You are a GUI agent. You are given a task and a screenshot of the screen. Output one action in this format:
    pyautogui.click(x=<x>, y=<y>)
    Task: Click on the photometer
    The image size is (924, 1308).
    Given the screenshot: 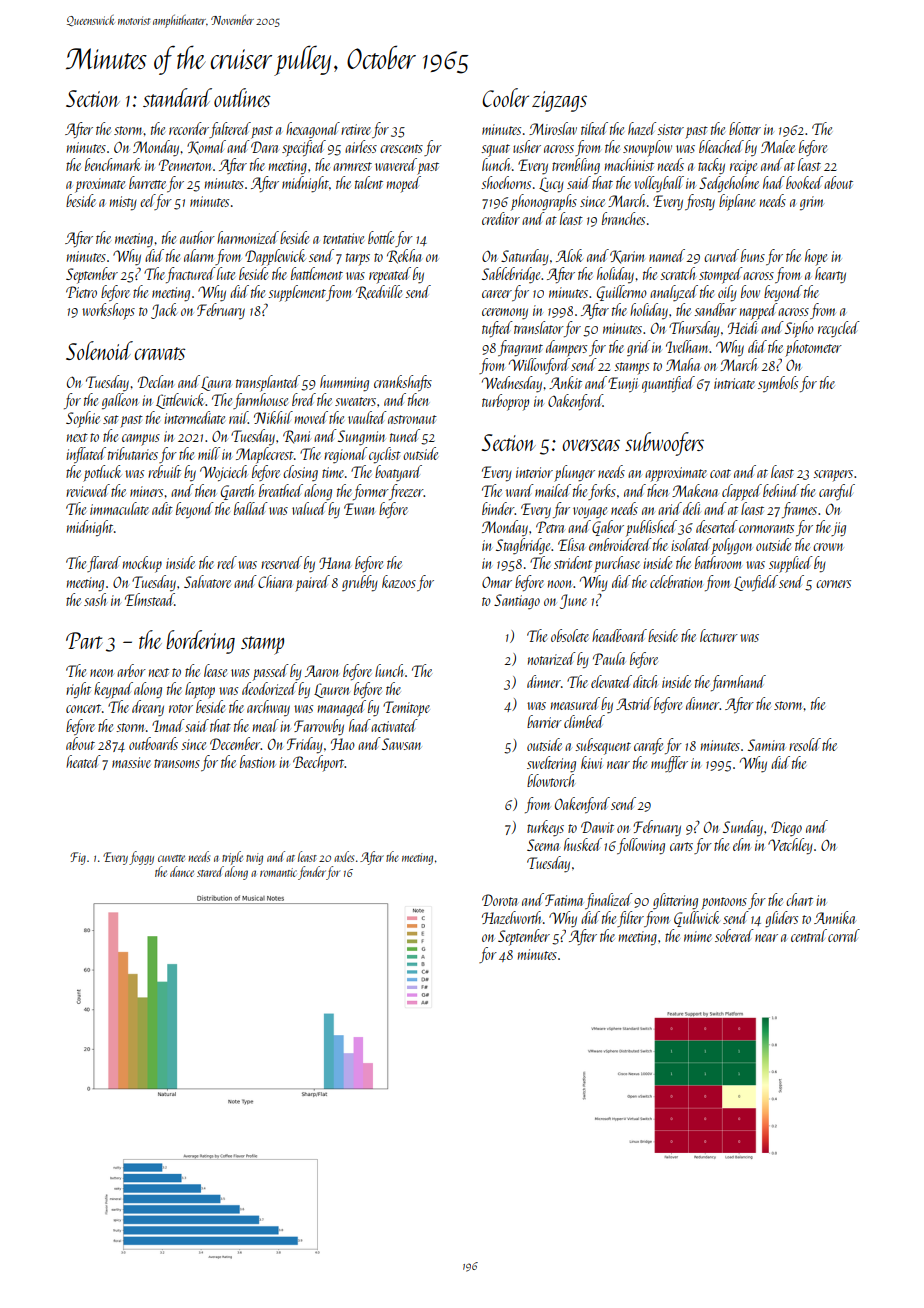 What is the action you would take?
    pyautogui.click(x=813, y=348)
